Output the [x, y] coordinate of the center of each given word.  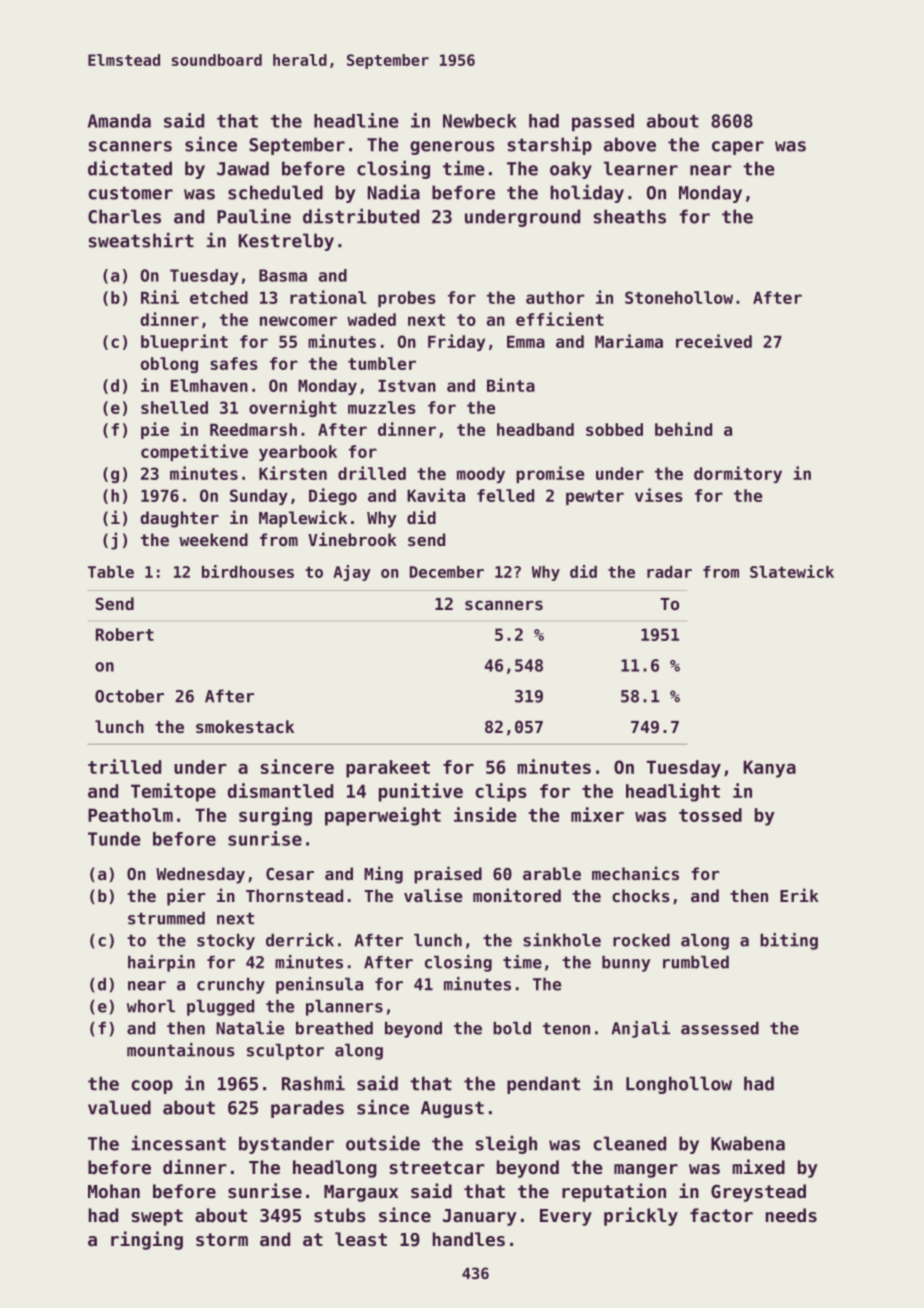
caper [738, 148]
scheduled [275, 192]
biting [789, 941]
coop [152, 1087]
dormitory [738, 474]
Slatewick [792, 571]
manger [646, 1171]
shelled [174, 407]
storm [222, 1239]
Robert [125, 634]
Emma [526, 342]
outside [383, 1143]
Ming [383, 875]
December [447, 572]
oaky [571, 170]
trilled [124, 766]
